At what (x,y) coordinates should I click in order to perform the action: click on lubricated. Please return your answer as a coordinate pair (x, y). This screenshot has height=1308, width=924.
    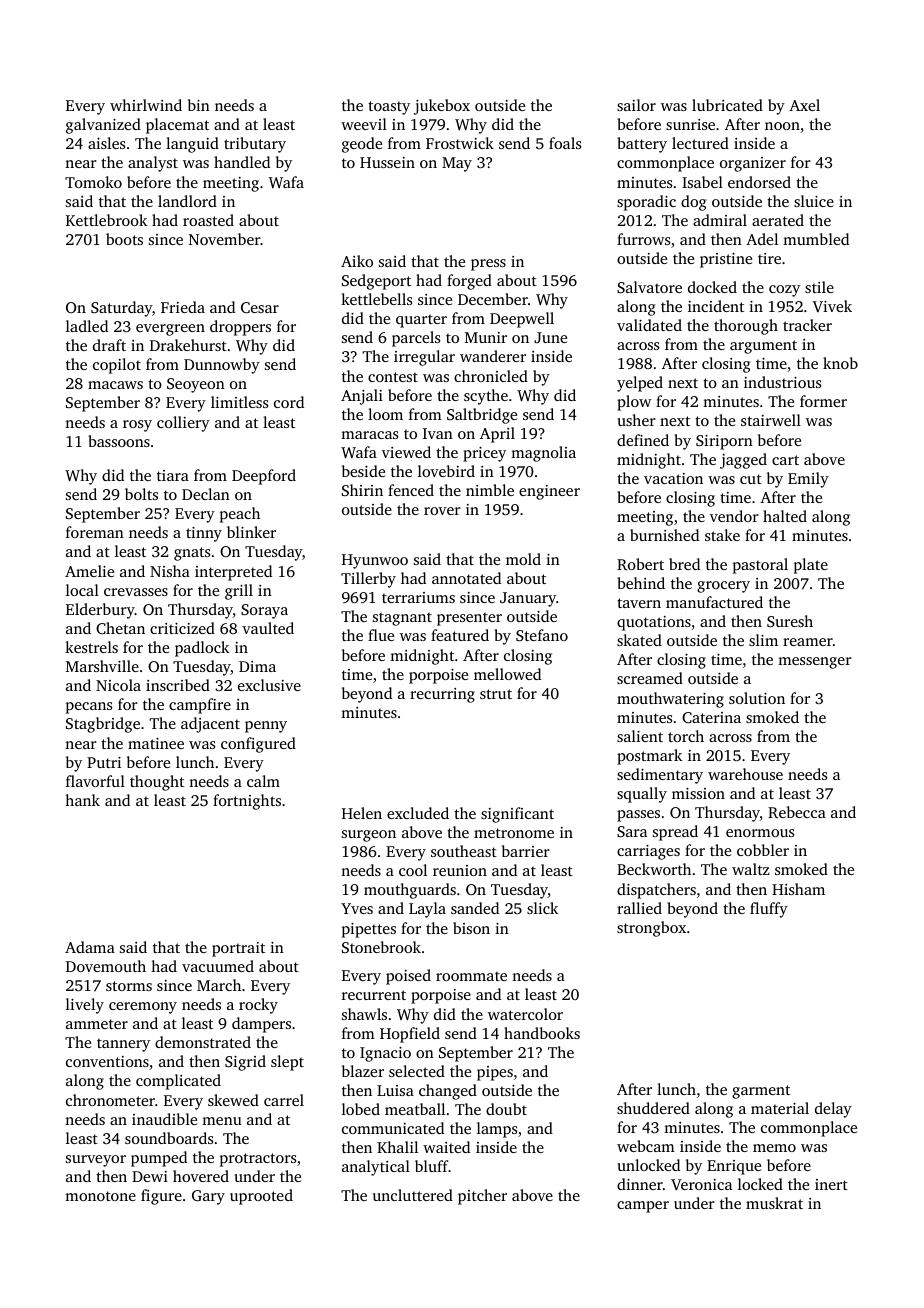
    Looking at the image, I should click on (727, 105).
